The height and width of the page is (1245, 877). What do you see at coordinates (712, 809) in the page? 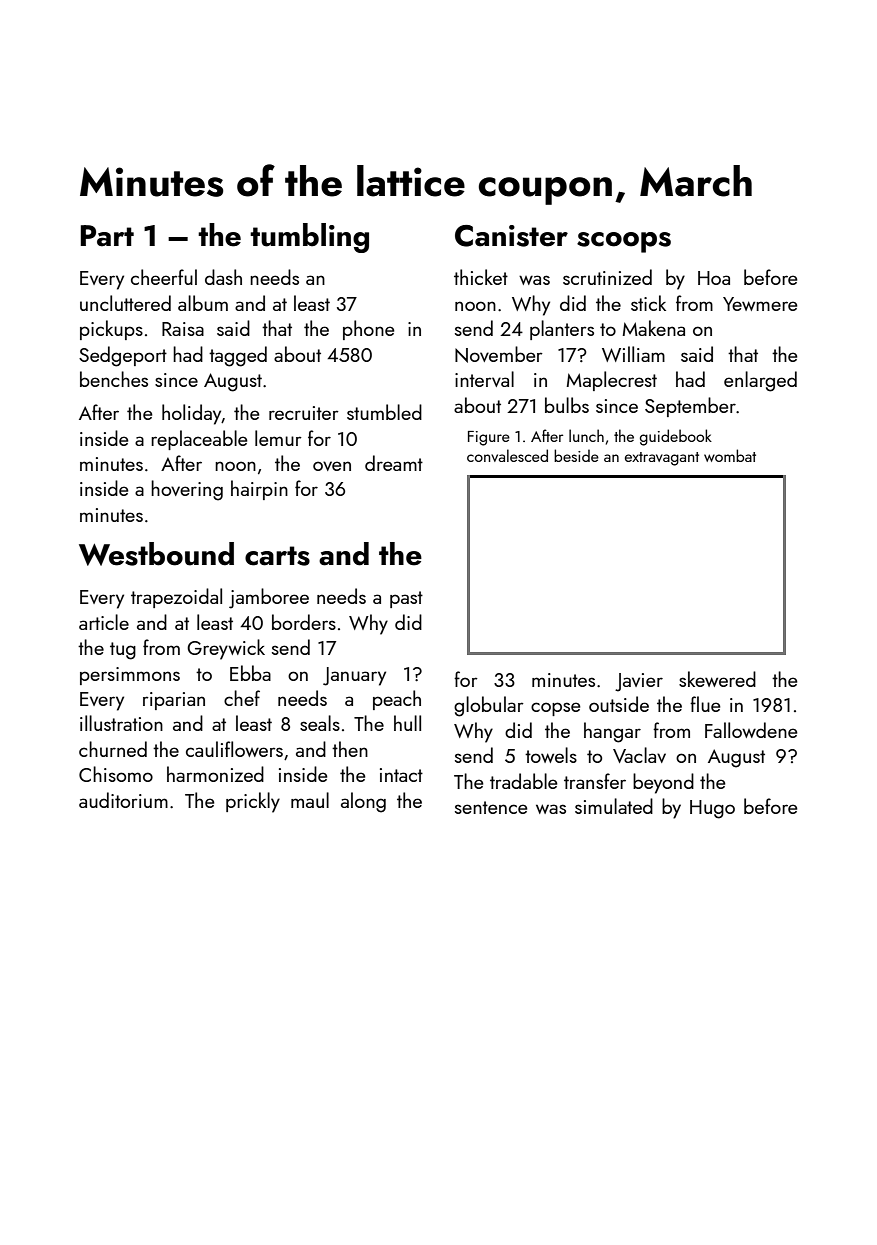
I see `Hugo` at bounding box center [712, 809].
